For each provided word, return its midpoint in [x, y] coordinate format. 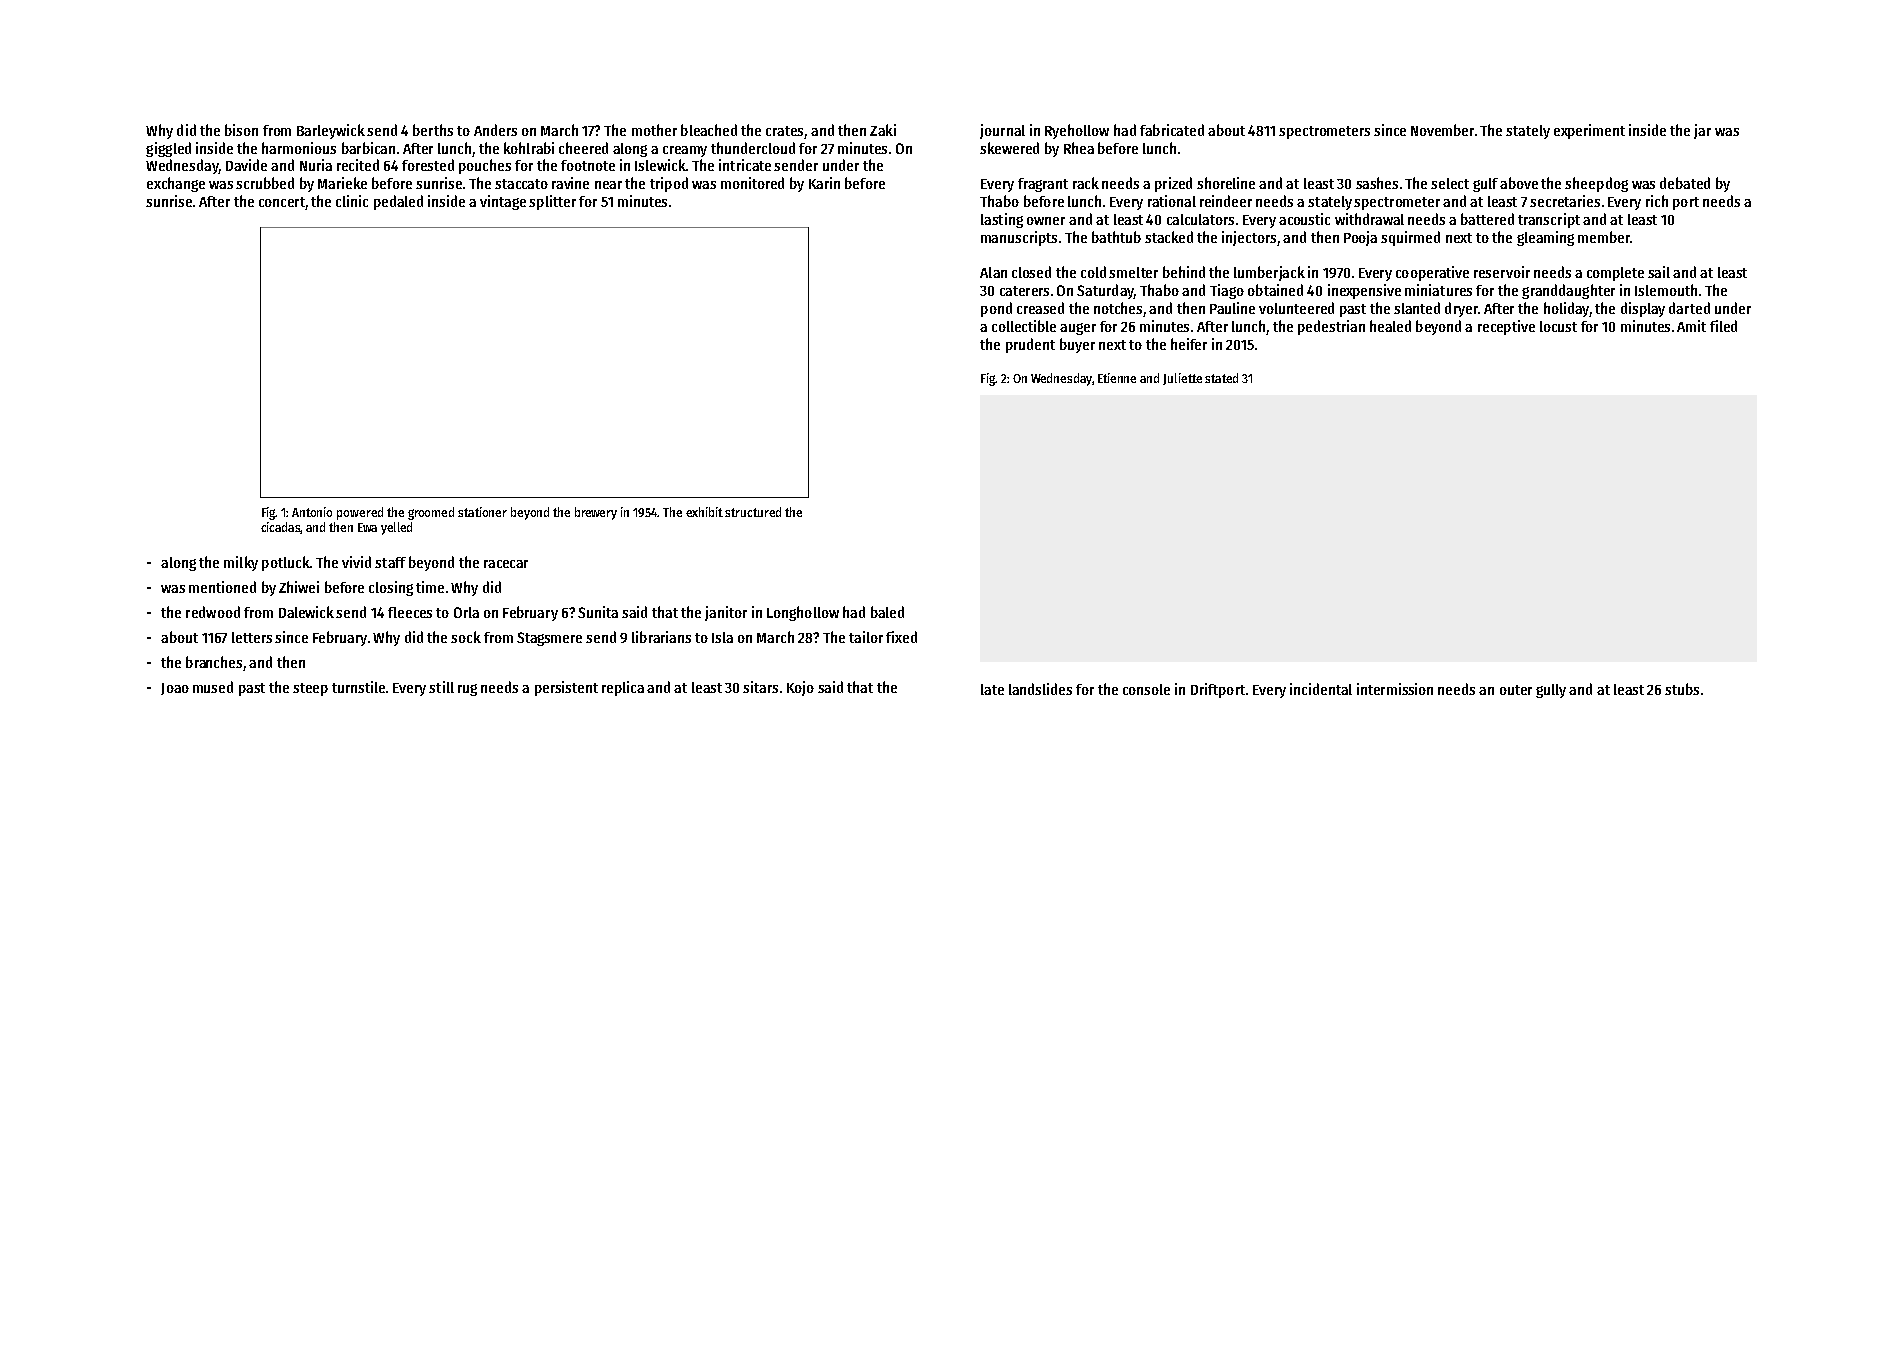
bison [241, 130]
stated [1221, 378]
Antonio [312, 512]
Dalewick [306, 612]
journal [1002, 131]
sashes [1377, 183]
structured [753, 512]
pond [996, 309]
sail [1659, 272]
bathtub [1116, 237]
